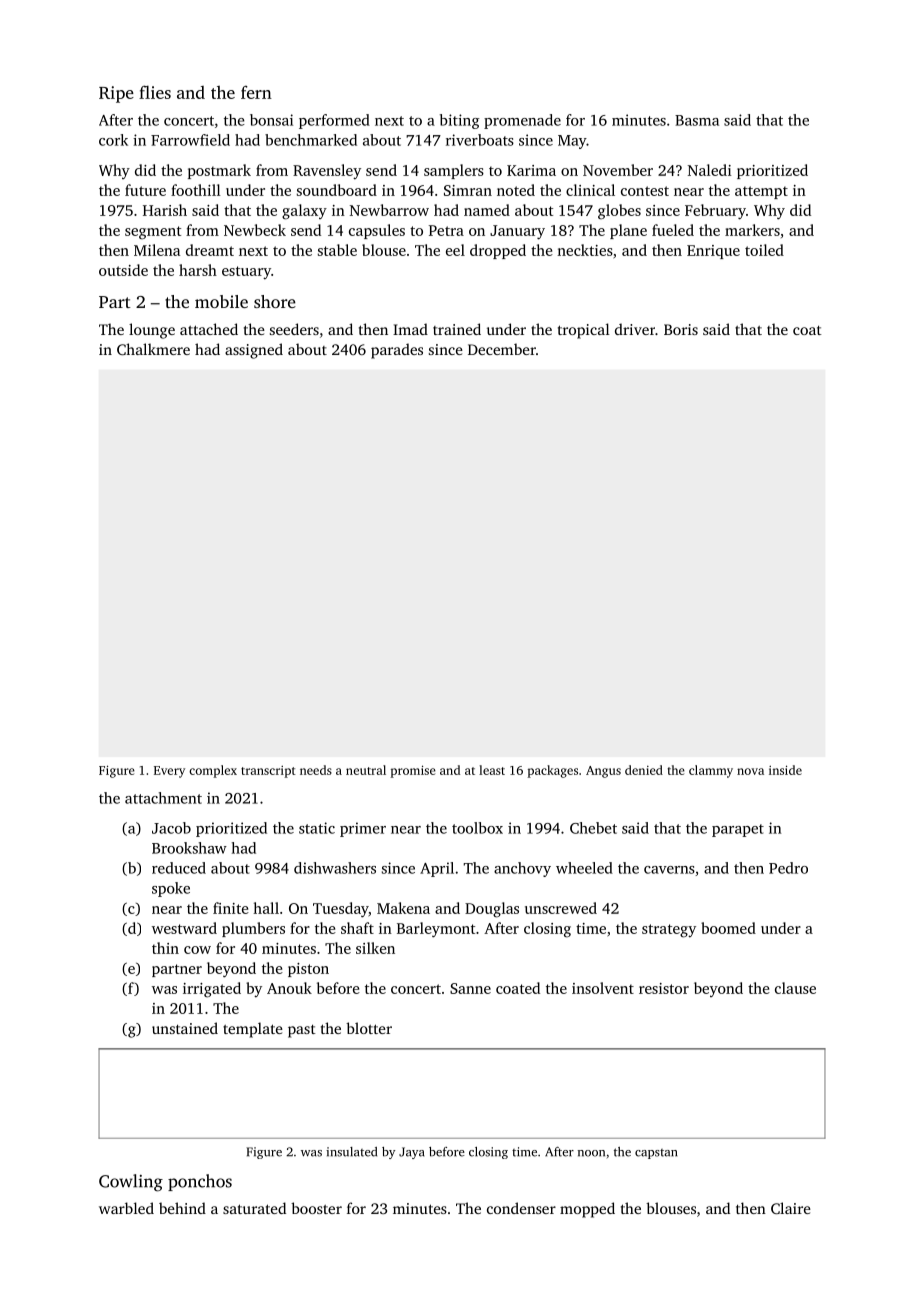  I want to click on caverns, so click(669, 870).
